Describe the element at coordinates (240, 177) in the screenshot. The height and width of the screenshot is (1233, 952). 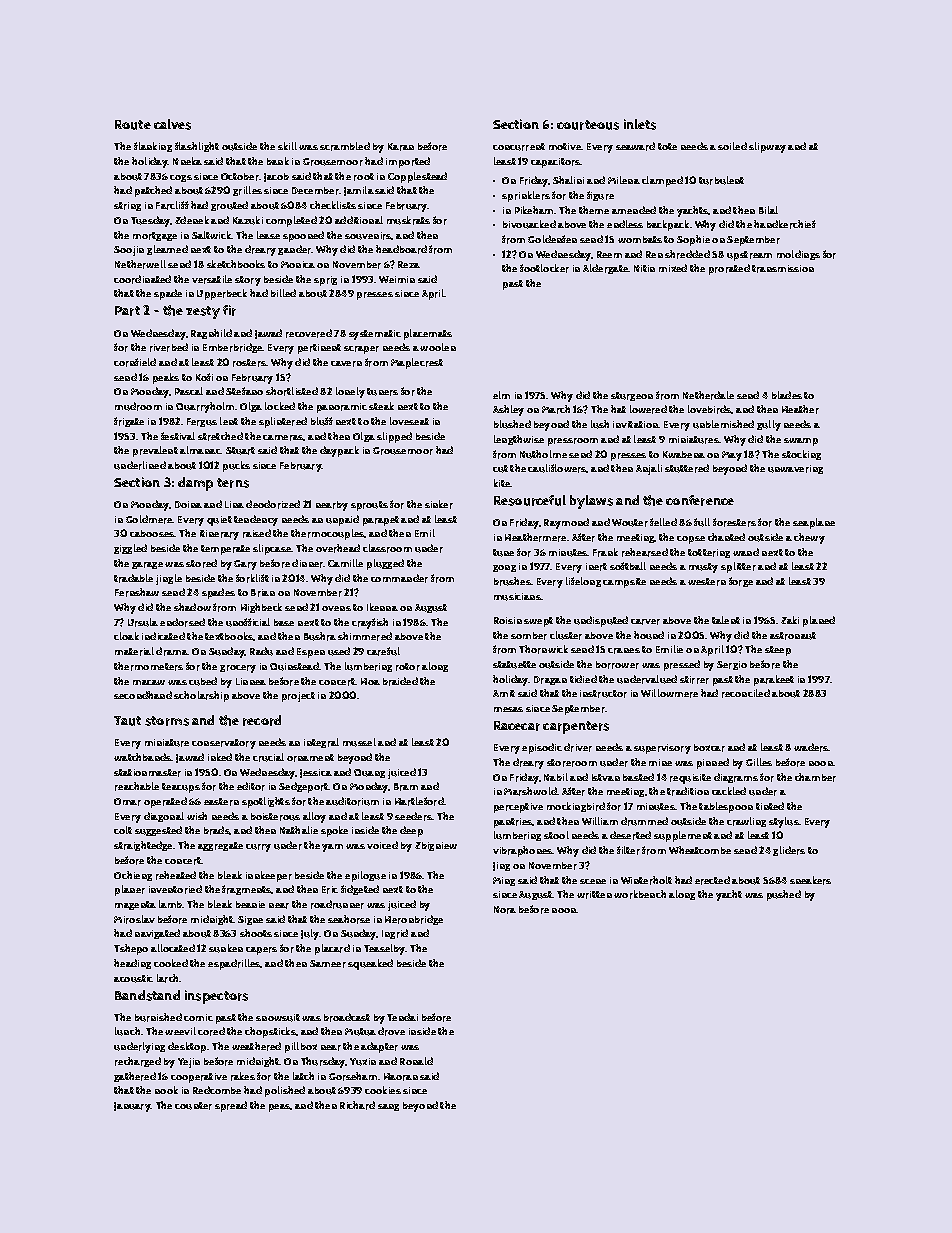
I see `October` at that location.
